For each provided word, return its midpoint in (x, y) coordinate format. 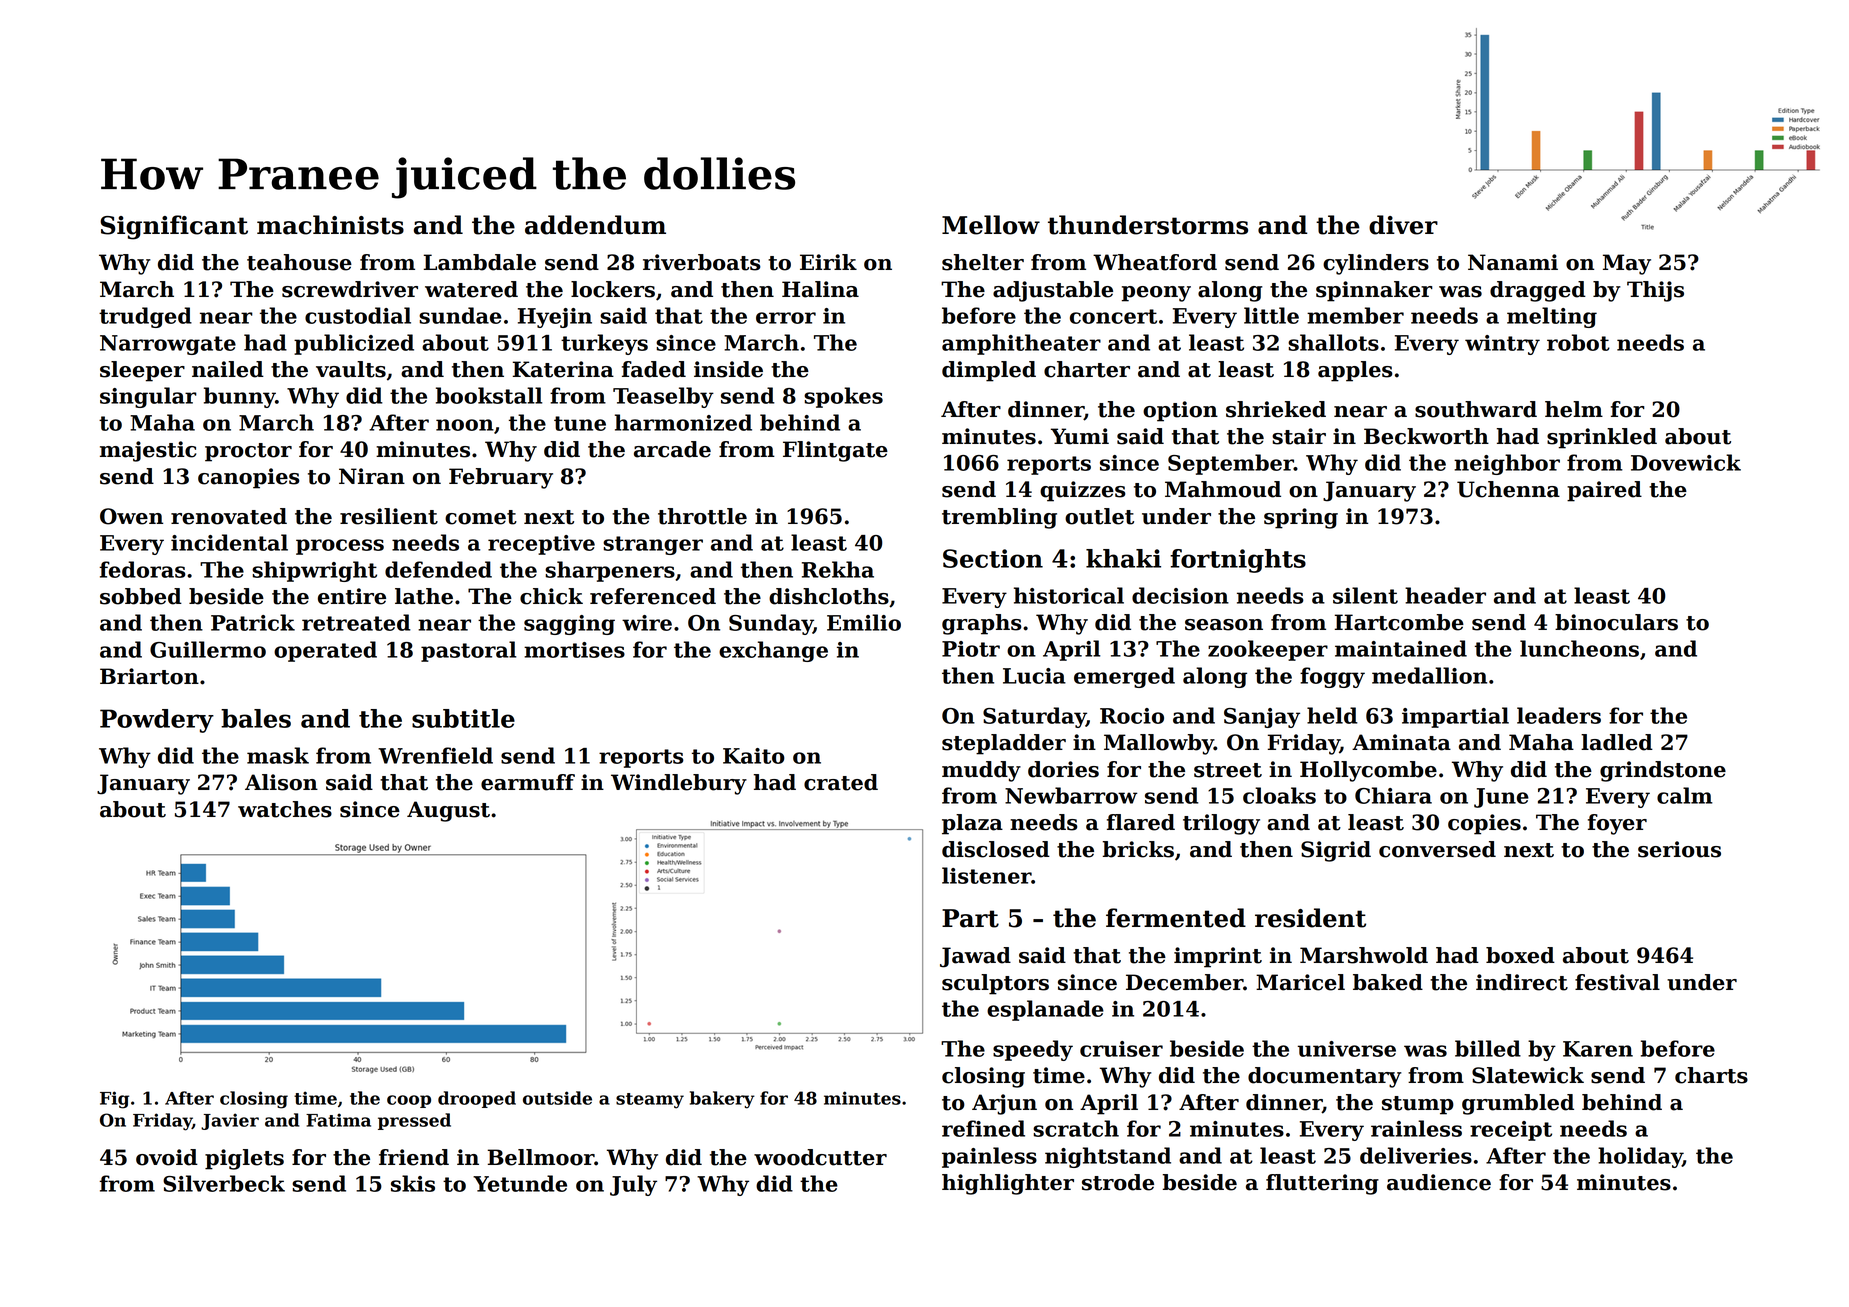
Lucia (1034, 676)
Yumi (1080, 436)
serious (1679, 849)
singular (148, 397)
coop (409, 1101)
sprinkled (1602, 438)
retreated (356, 622)
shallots (1333, 342)
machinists (330, 225)
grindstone (1663, 771)
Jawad (975, 957)
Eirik (828, 262)
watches (285, 809)
